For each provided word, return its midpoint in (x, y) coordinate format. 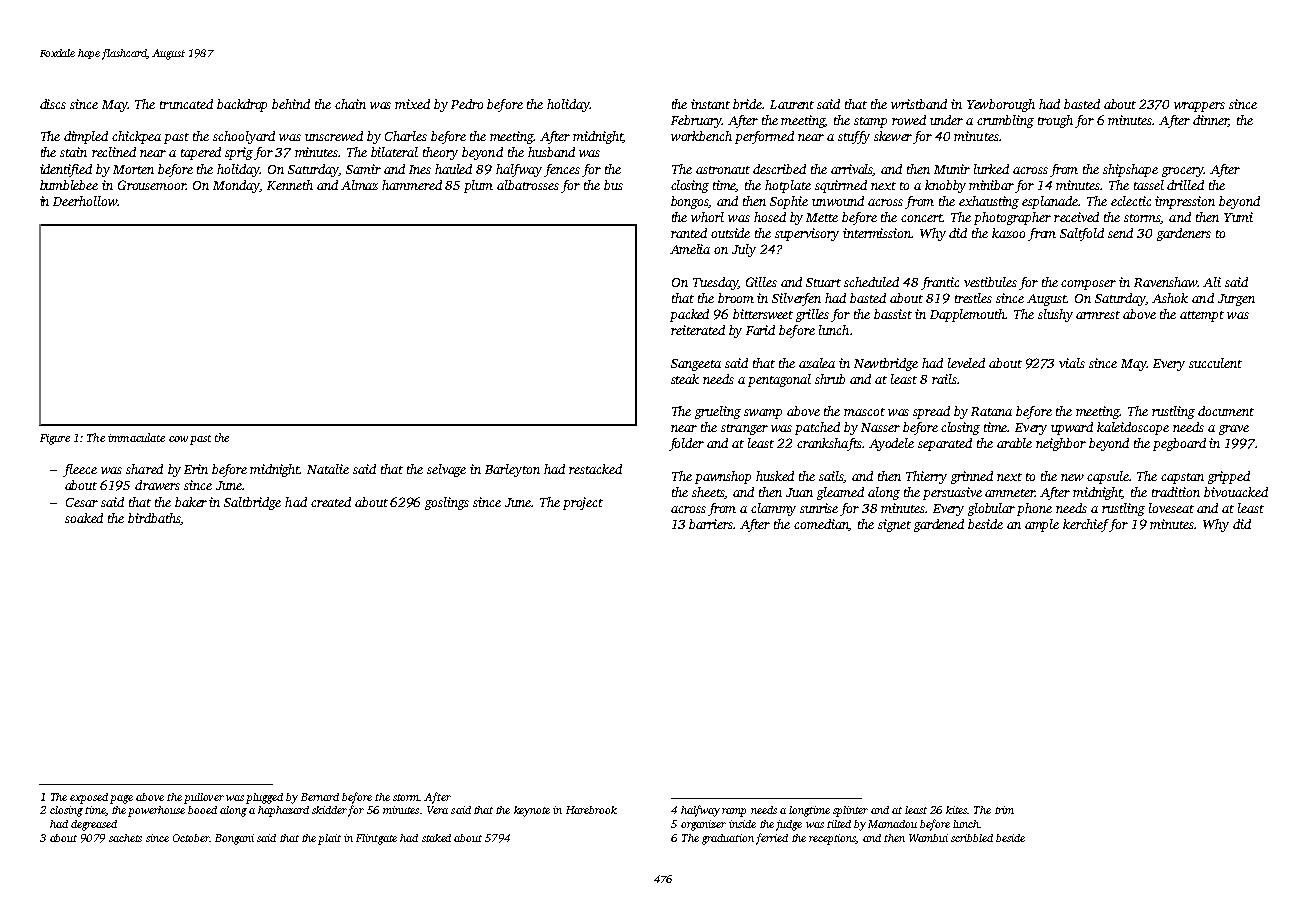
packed (689, 315)
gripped (1229, 477)
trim (1004, 810)
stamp (870, 122)
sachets (125, 838)
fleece (80, 470)
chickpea (136, 137)
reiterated (698, 330)
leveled (966, 363)
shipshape (1130, 170)
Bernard (320, 797)
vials (1072, 363)
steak (685, 379)
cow (178, 439)
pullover (204, 798)
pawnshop (723, 477)
